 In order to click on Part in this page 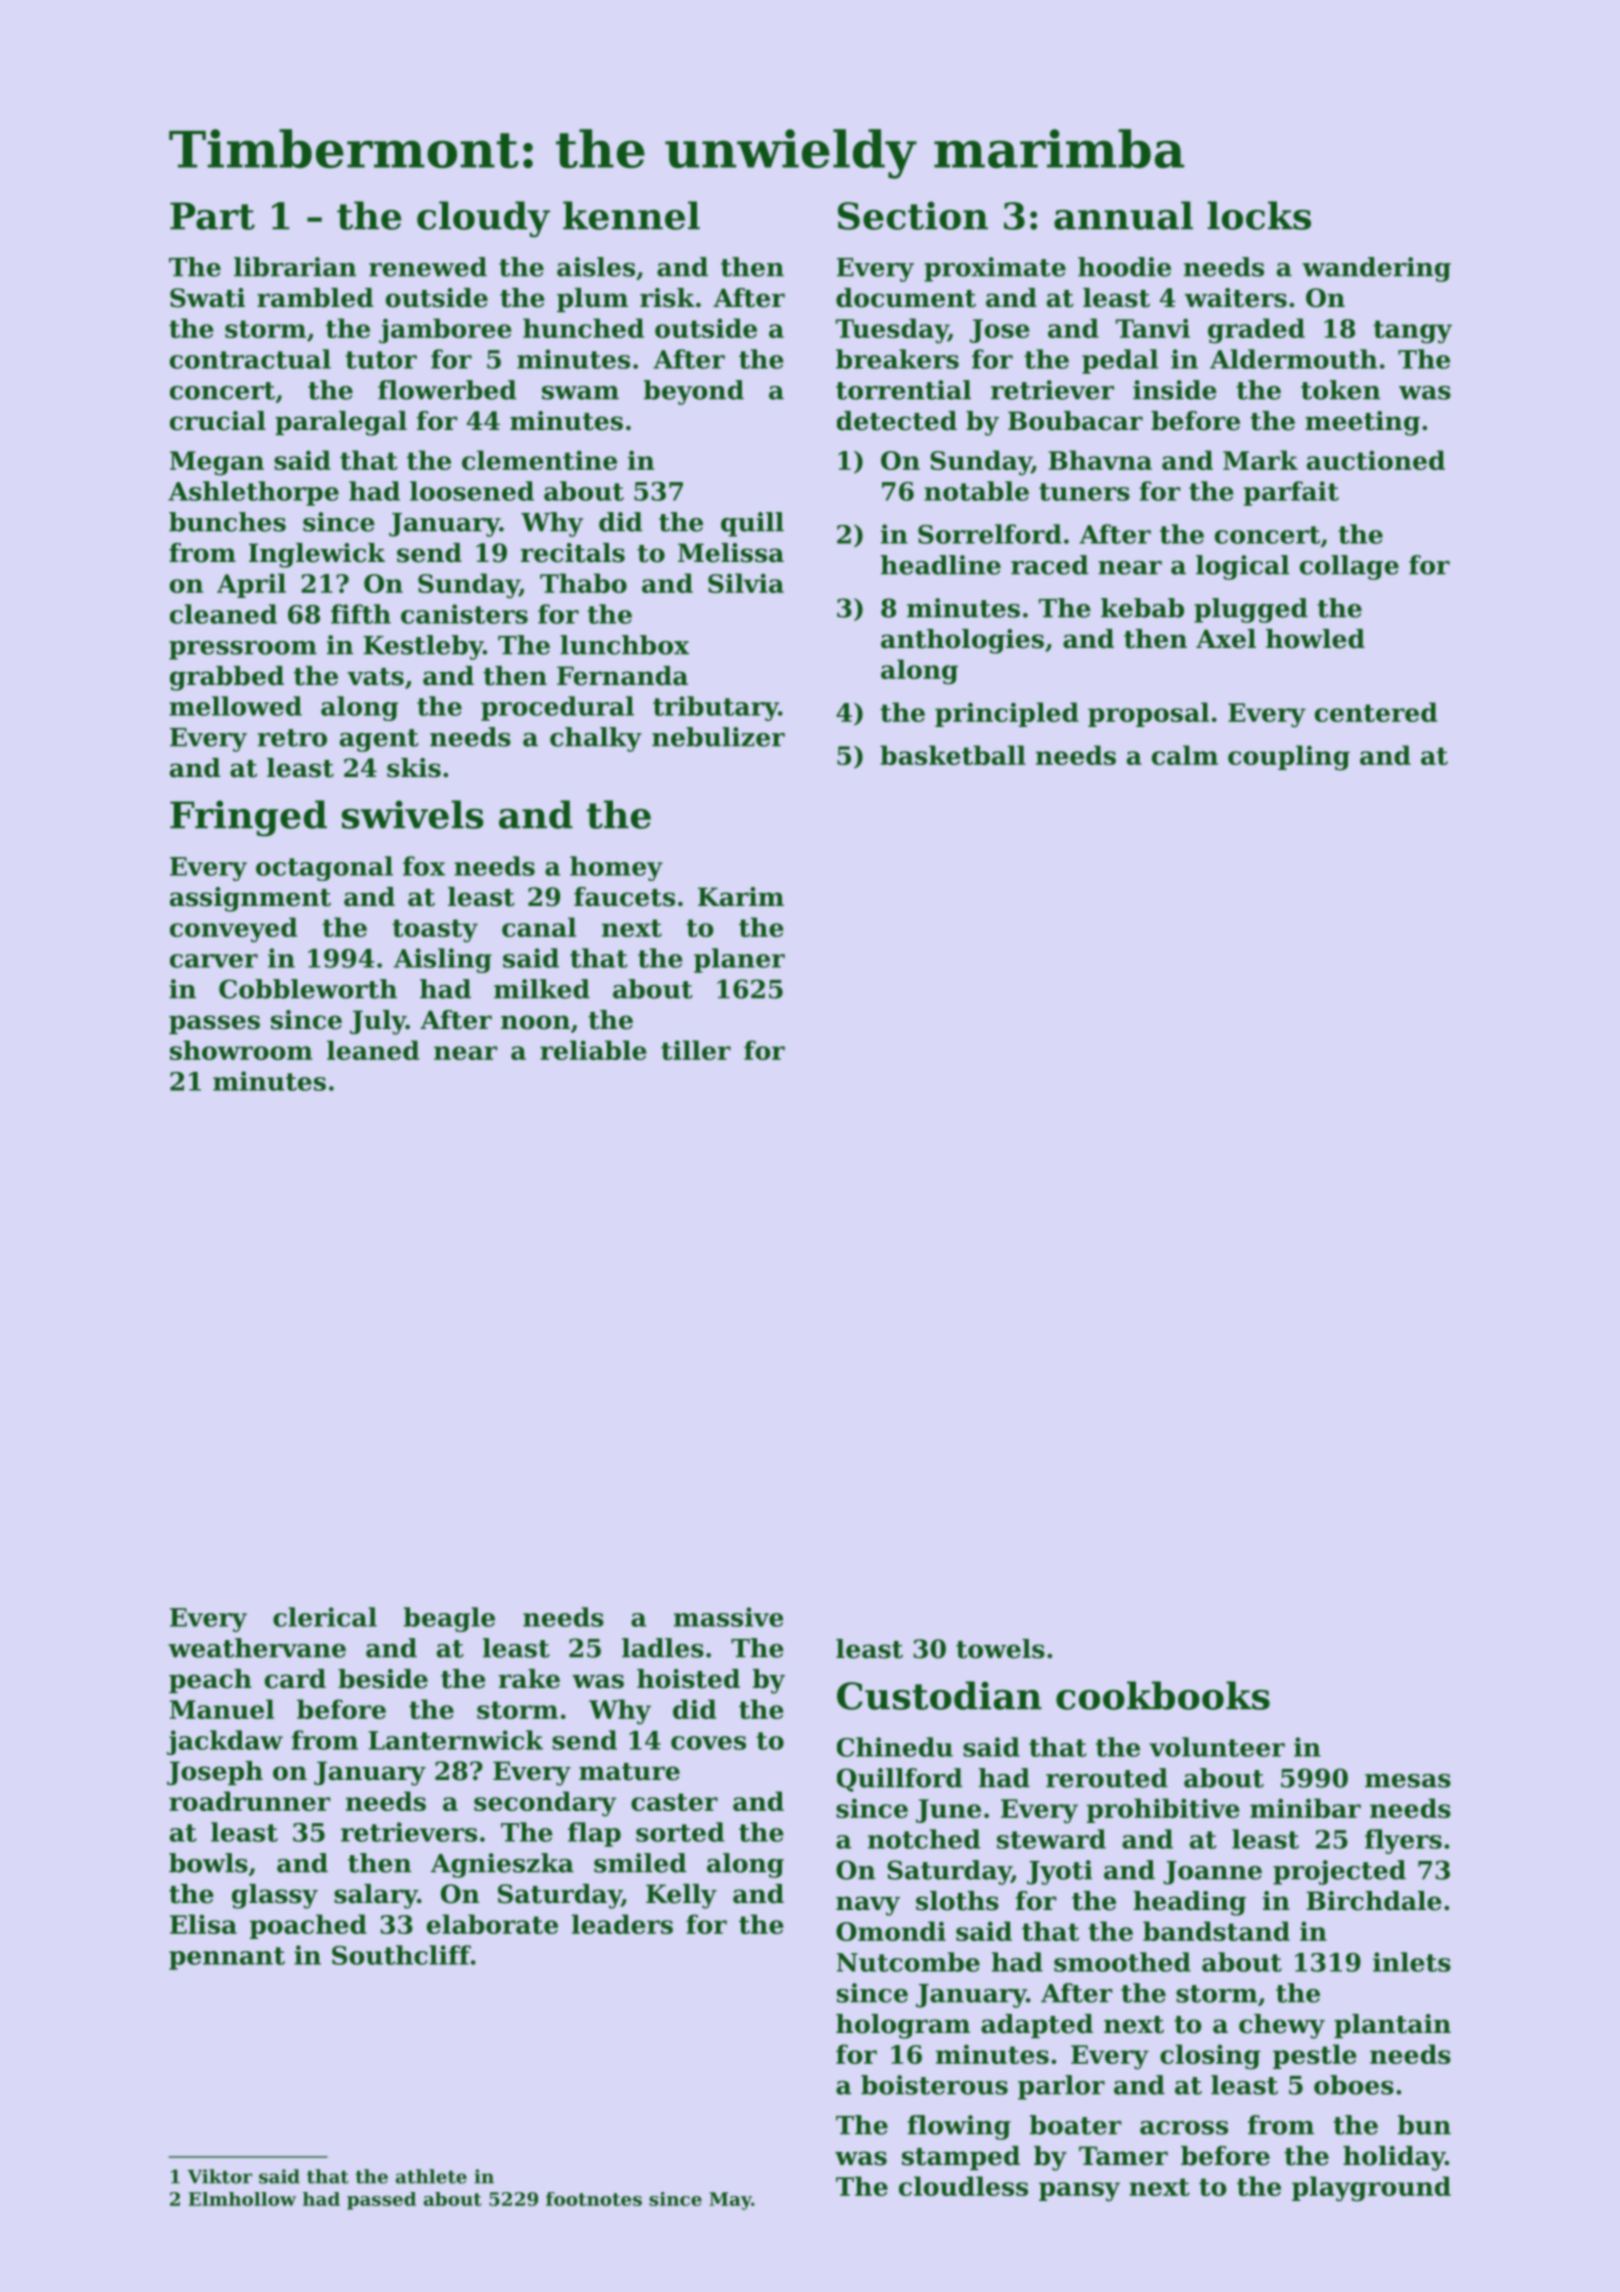, I will do `click(212, 216)`.
